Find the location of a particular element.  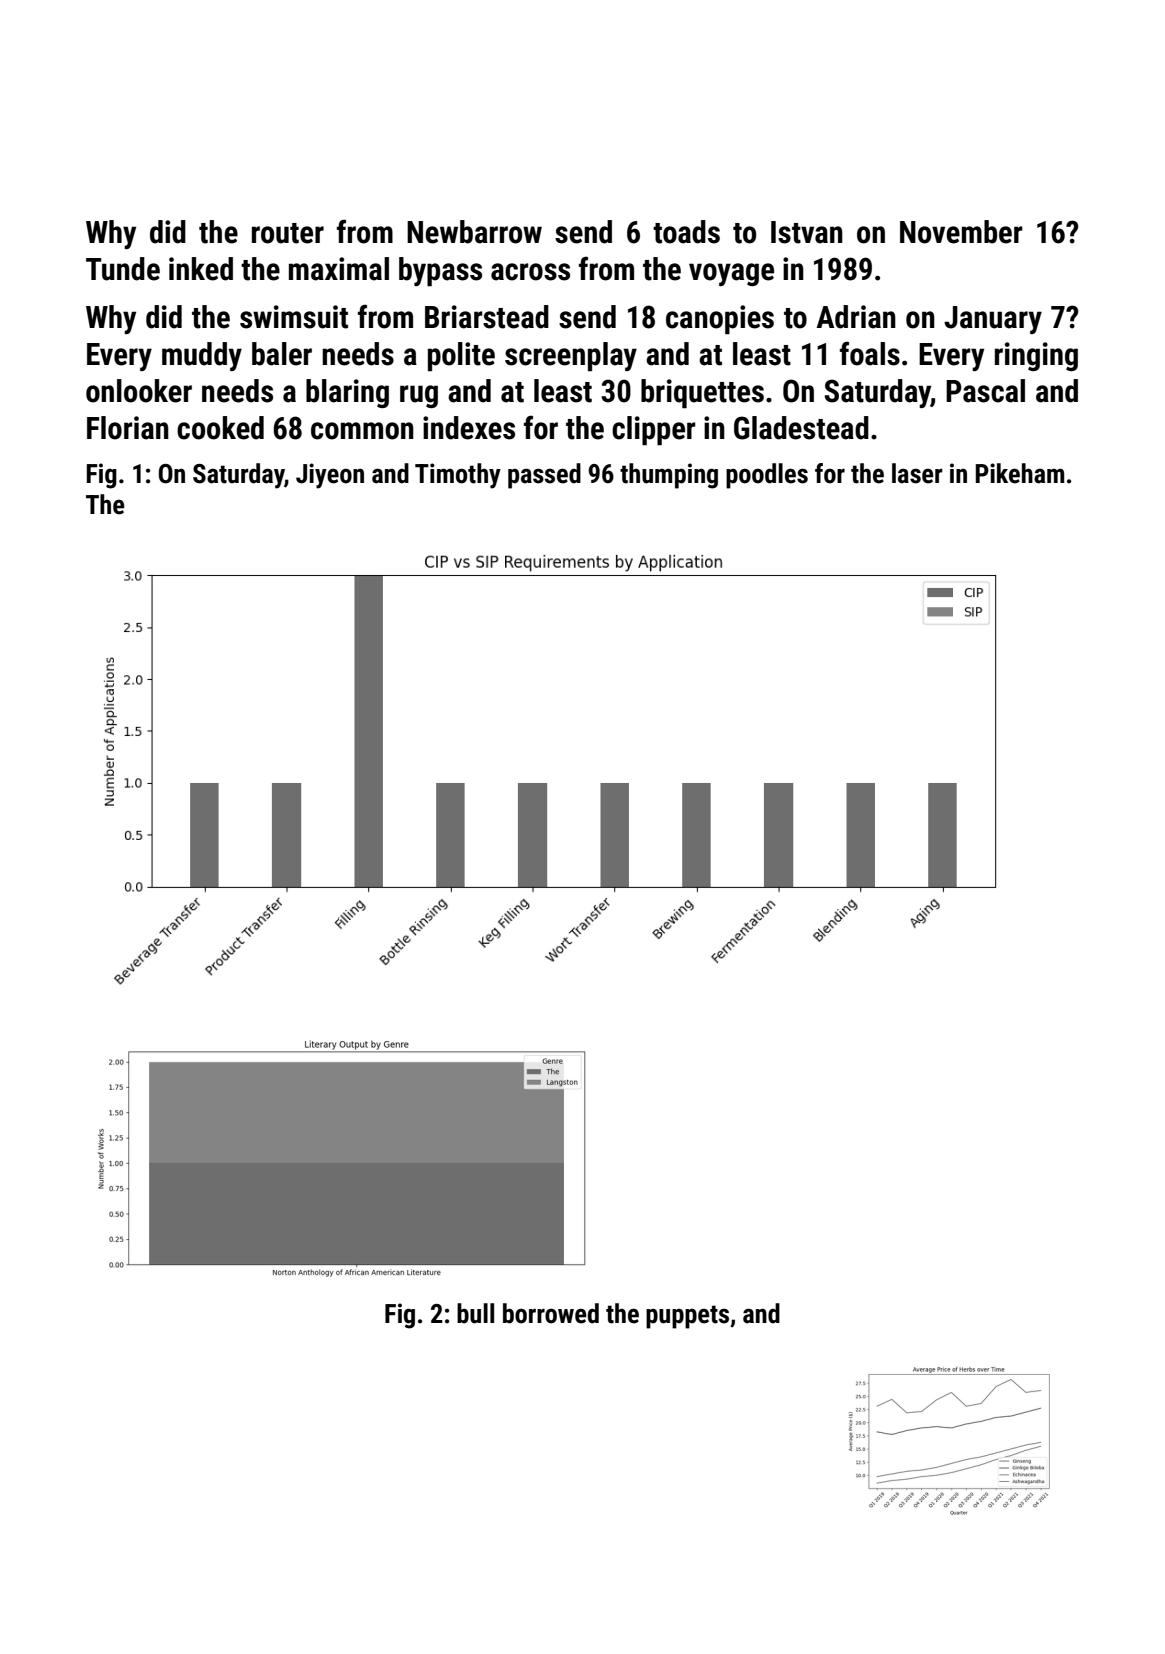

poodles is located at coordinates (767, 476).
